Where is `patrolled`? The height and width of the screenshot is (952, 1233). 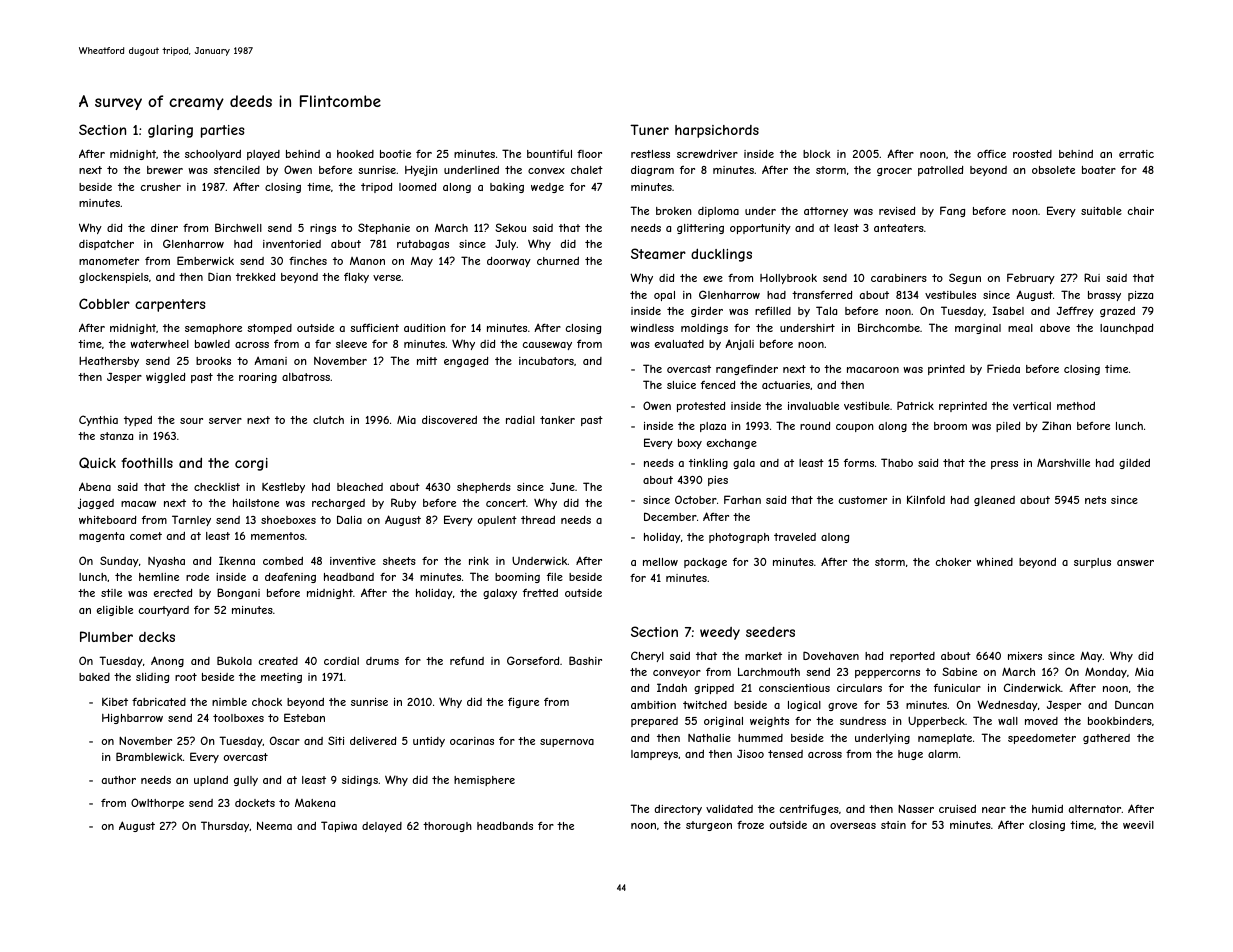
patrolled is located at coordinates (940, 171).
